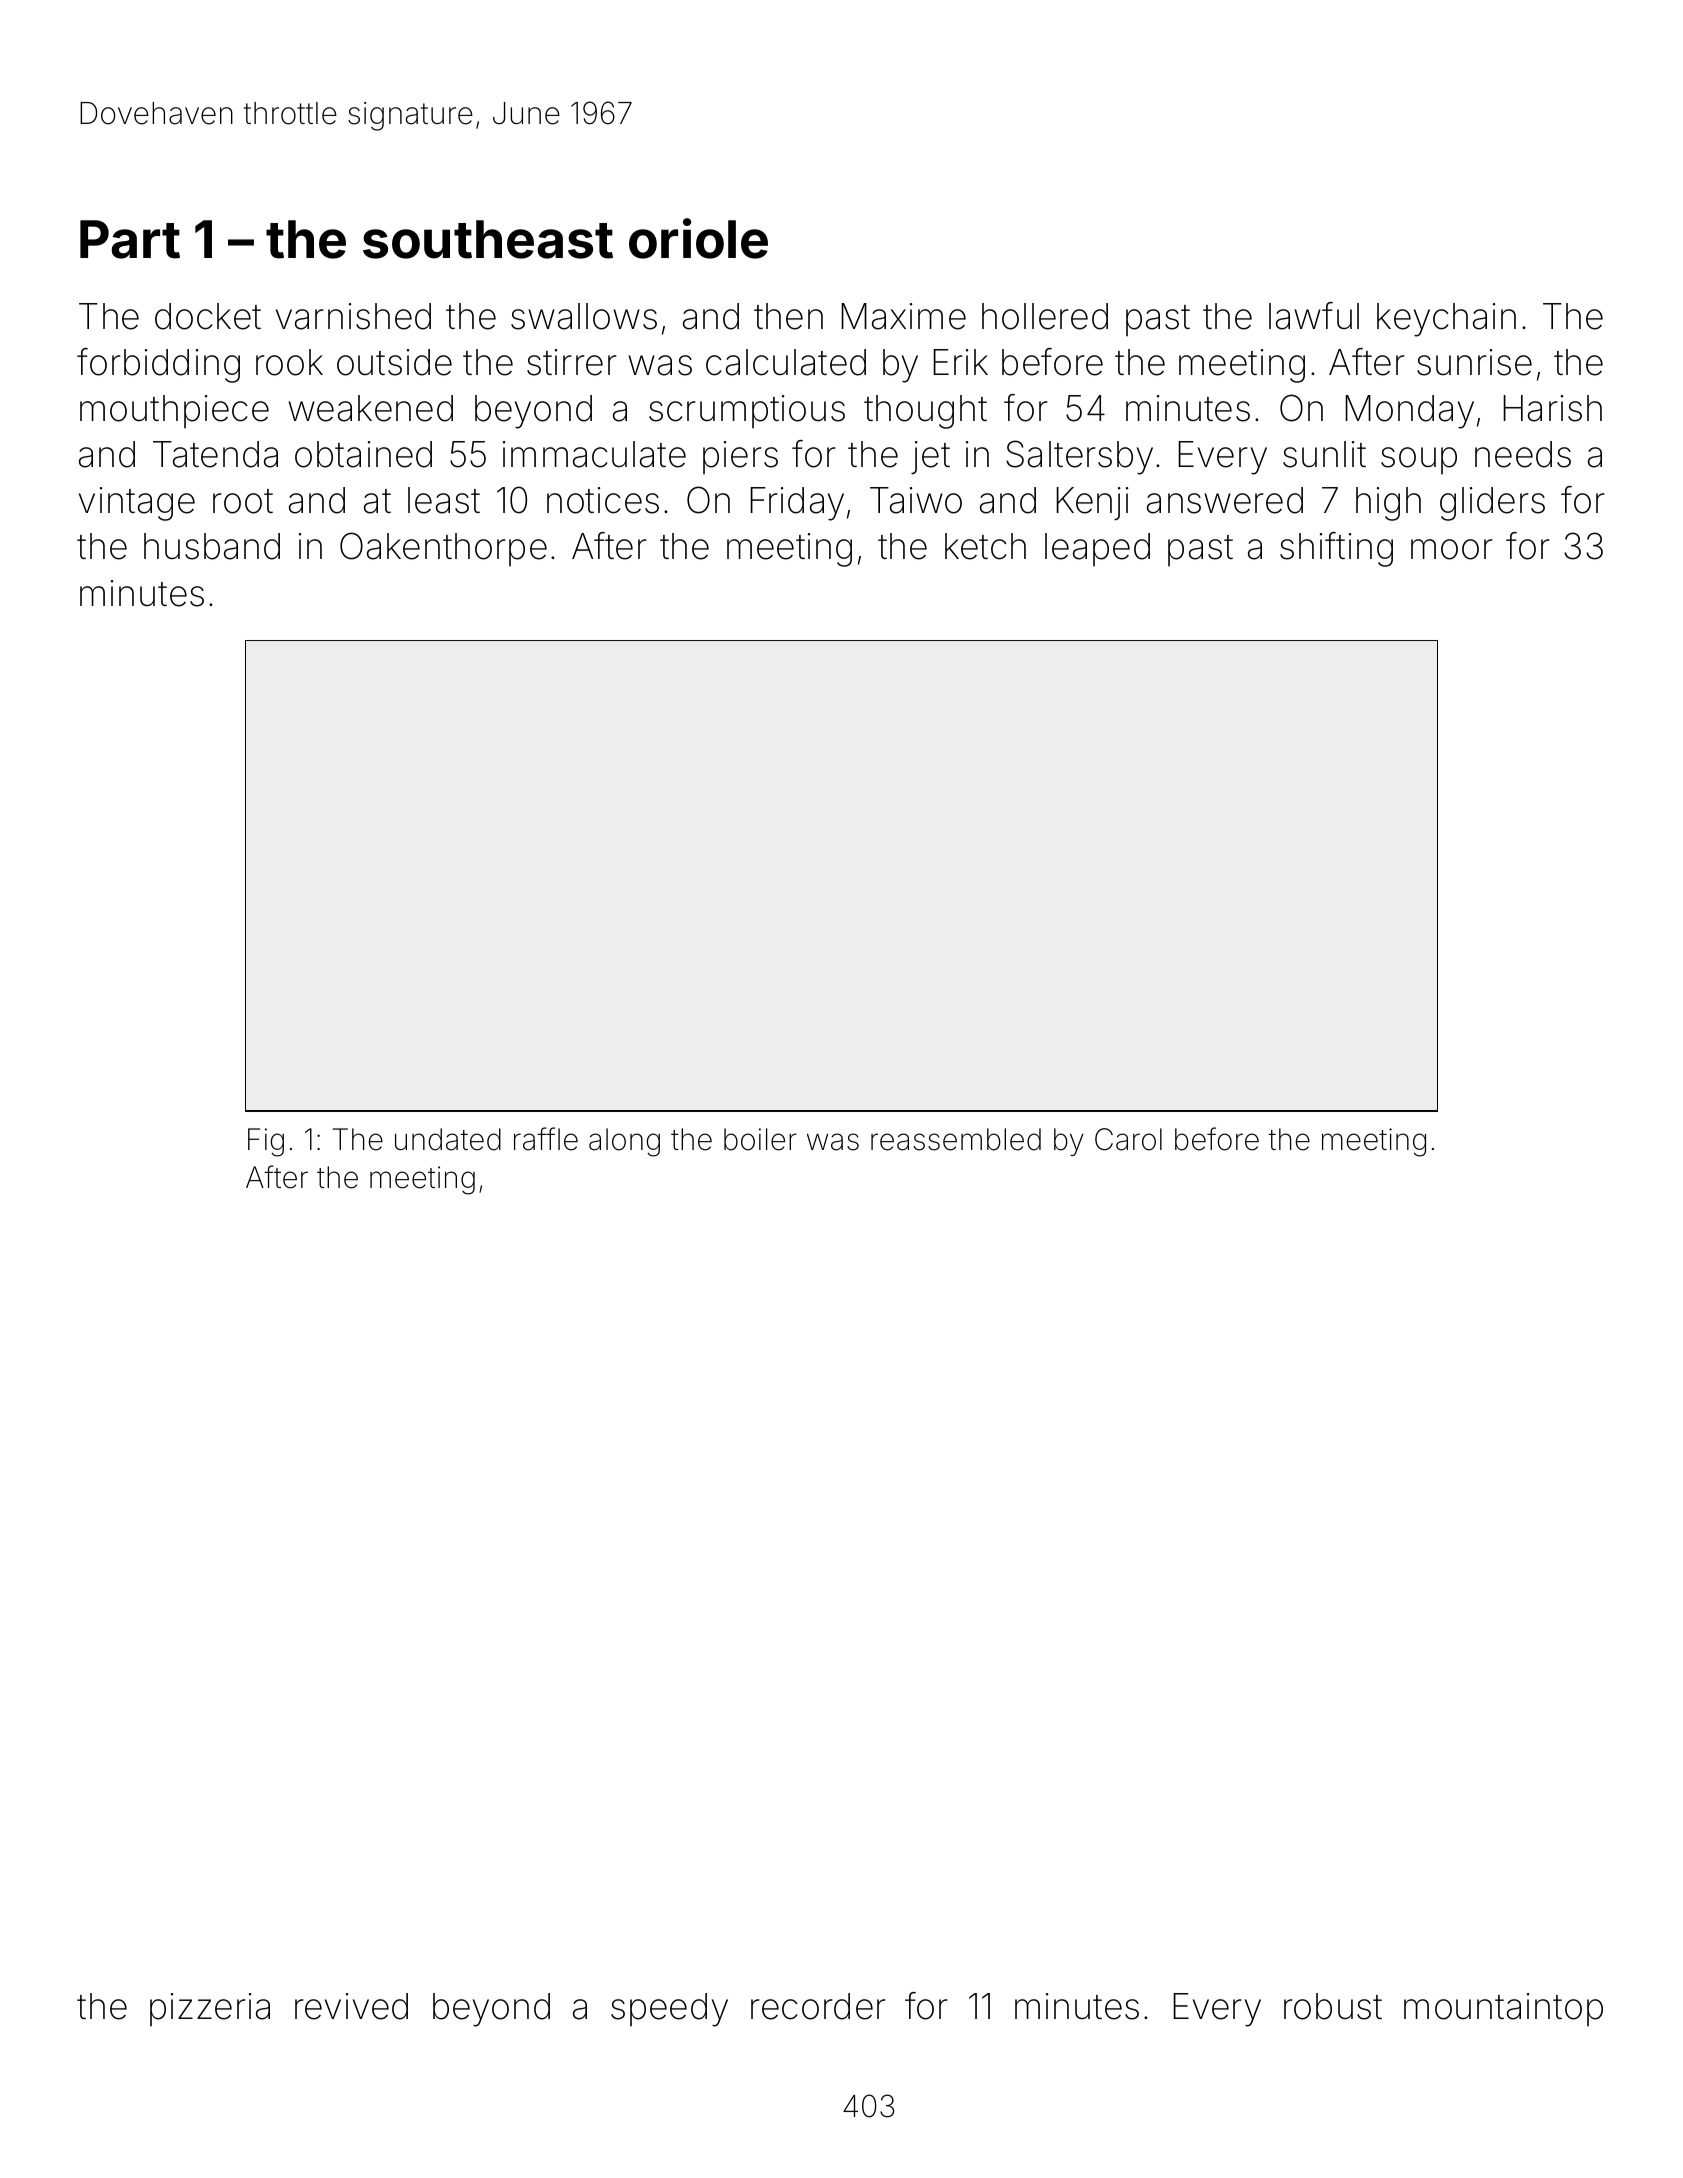  Describe the element at coordinates (1446, 320) in the screenshot. I see `keychain` at that location.
